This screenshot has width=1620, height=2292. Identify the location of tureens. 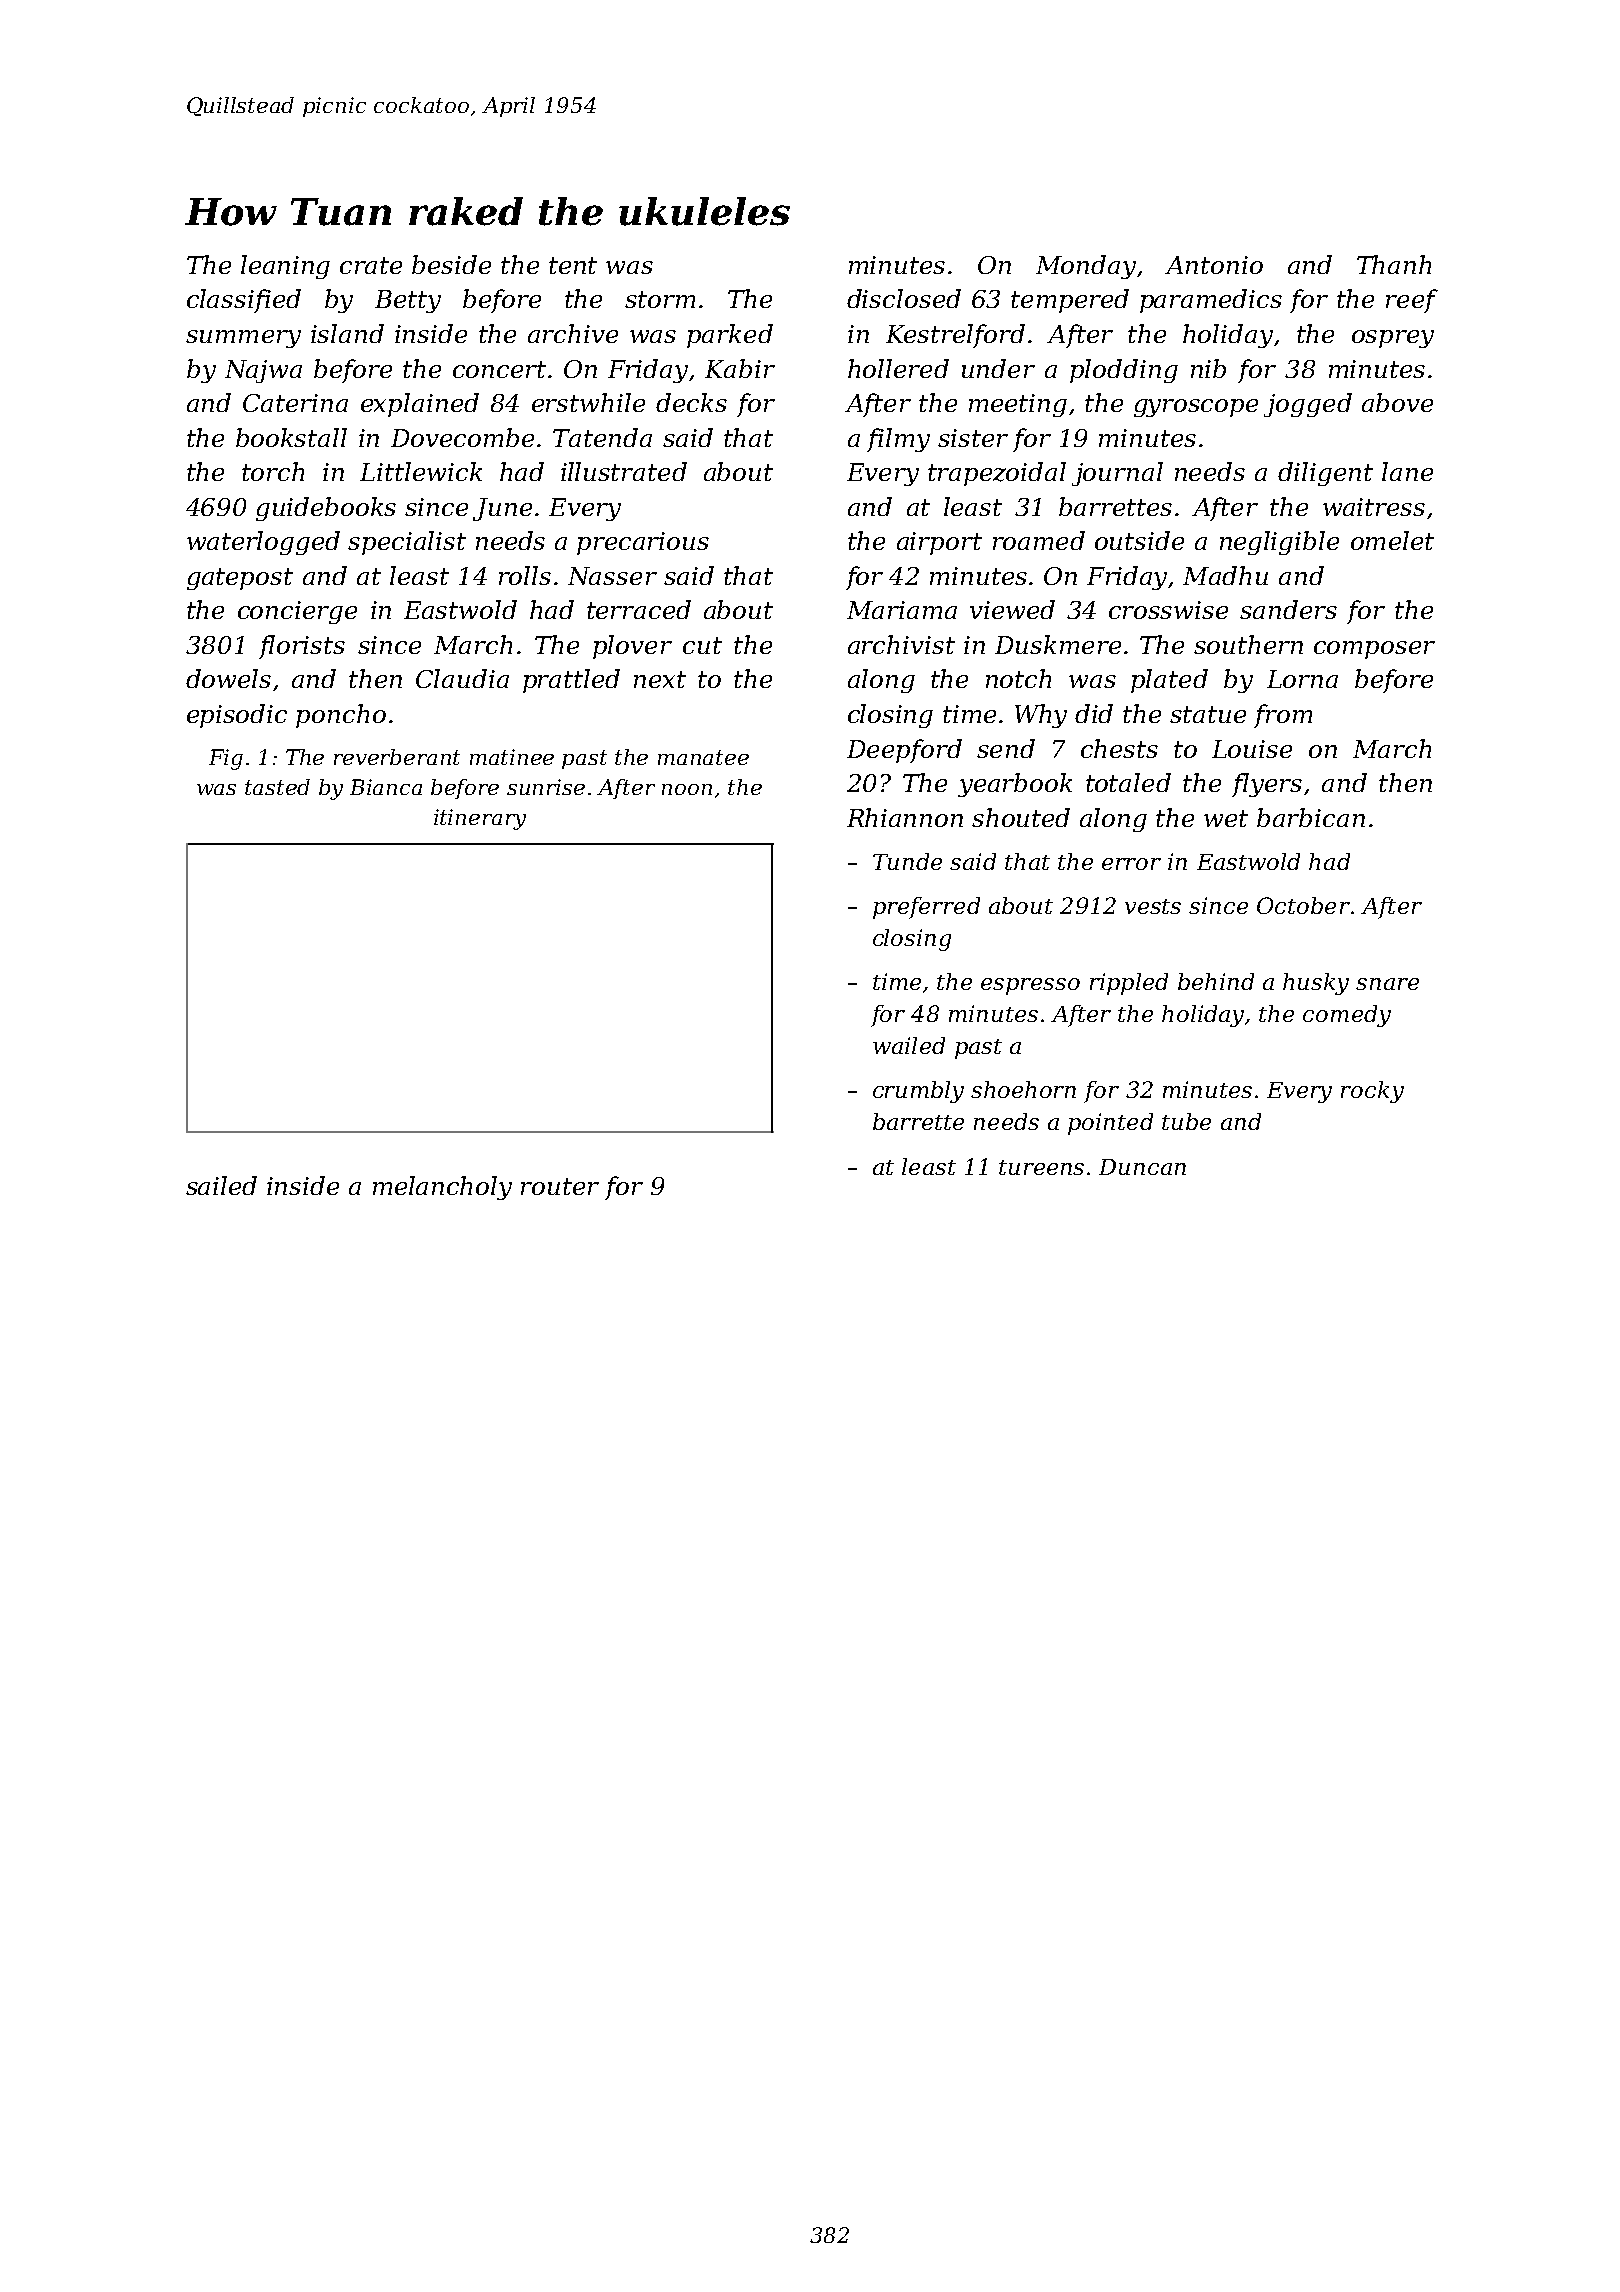
(1041, 1167).
